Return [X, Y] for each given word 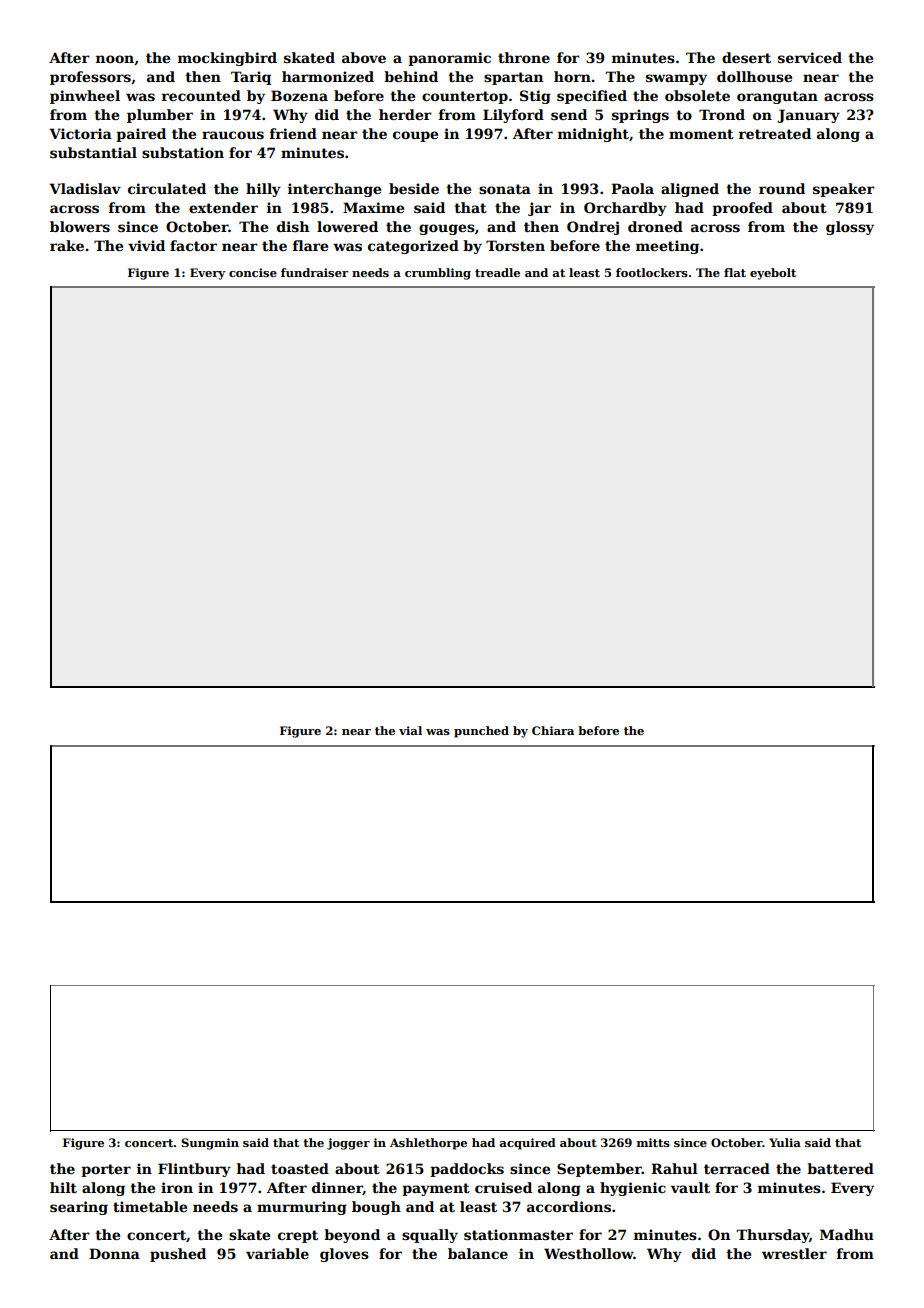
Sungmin [210, 1144]
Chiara [553, 730]
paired [141, 135]
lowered [347, 226]
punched [481, 732]
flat [735, 272]
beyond [352, 1236]
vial [410, 730]
